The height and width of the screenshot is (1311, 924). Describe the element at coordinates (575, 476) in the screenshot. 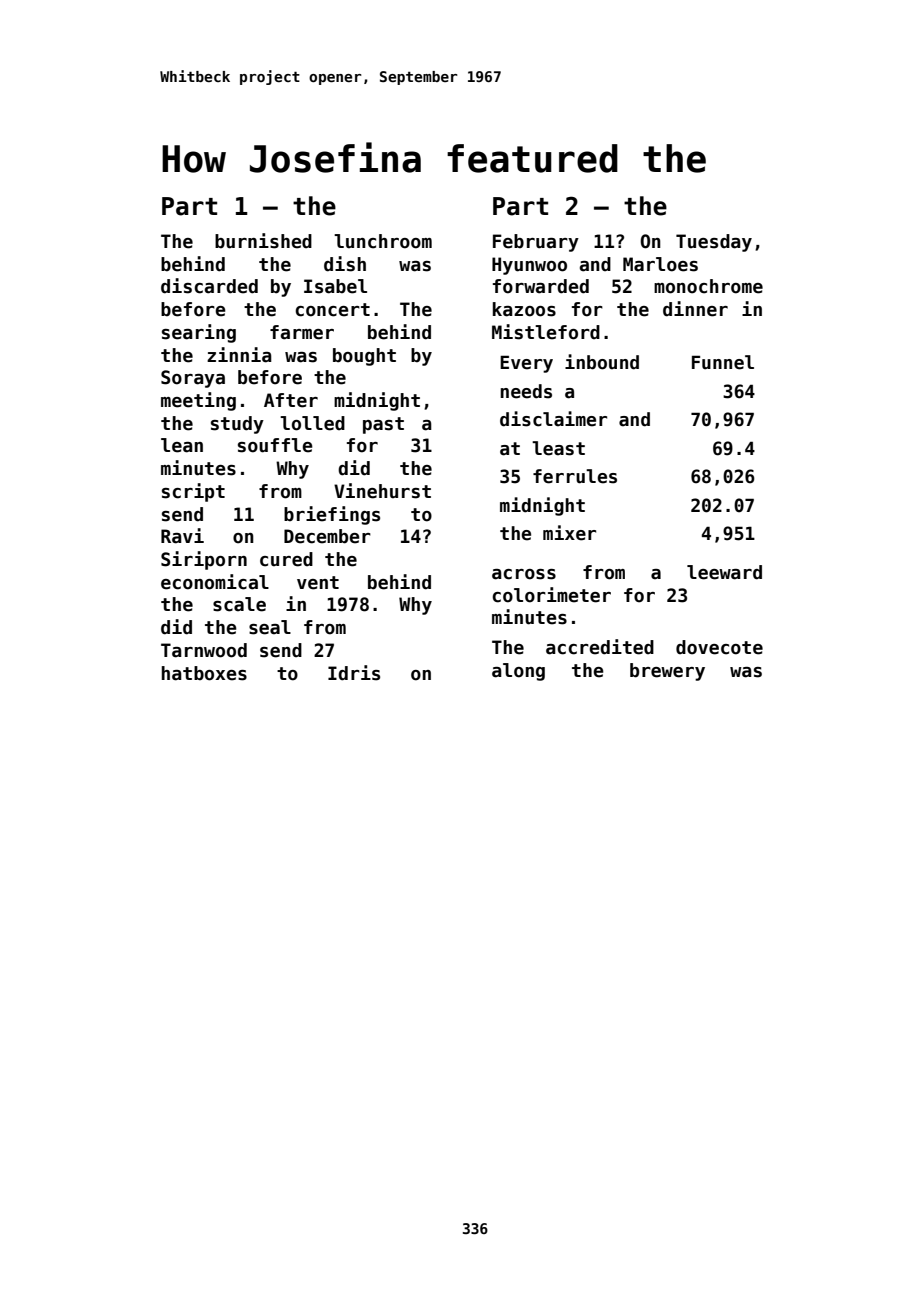

I see `ferrules` at that location.
